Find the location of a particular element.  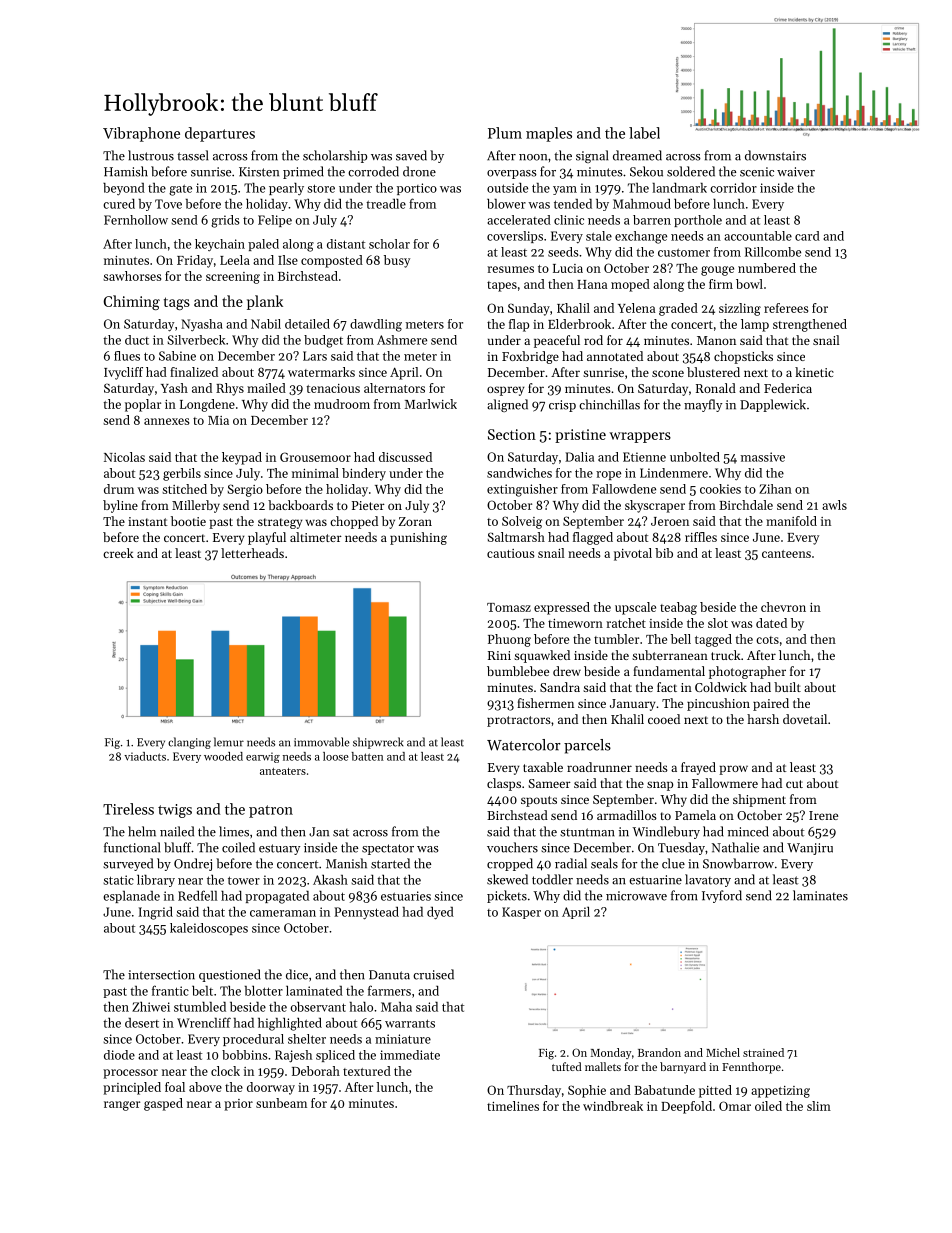

extinguisher is located at coordinates (522, 490).
